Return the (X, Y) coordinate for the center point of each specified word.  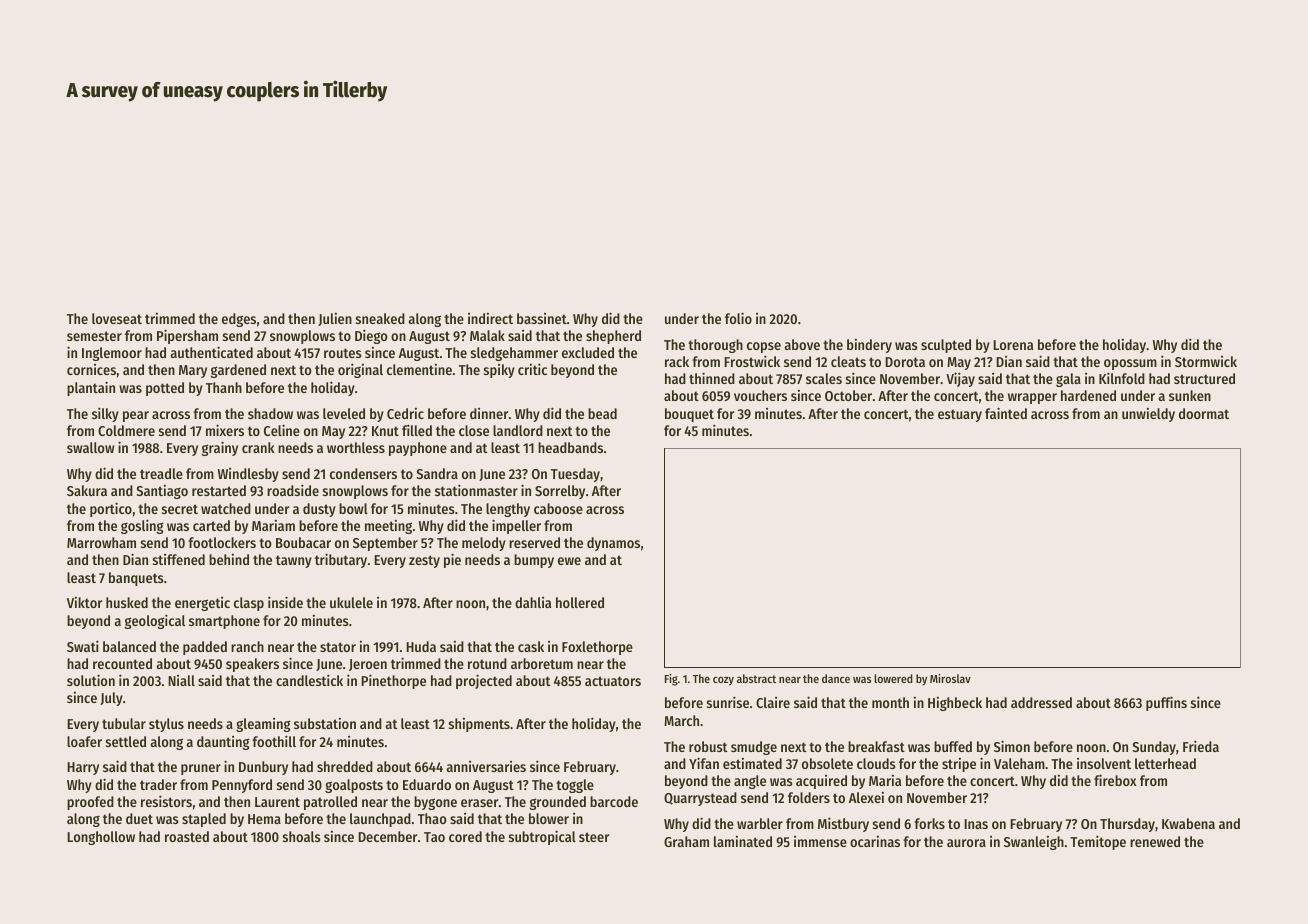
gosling (142, 526)
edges (239, 320)
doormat (1204, 413)
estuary (960, 415)
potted (165, 389)
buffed (953, 746)
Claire (773, 702)
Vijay (960, 379)
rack (677, 361)
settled (126, 741)
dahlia (533, 602)
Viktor (84, 602)
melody (484, 544)
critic (532, 369)
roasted (187, 836)
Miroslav (950, 678)
